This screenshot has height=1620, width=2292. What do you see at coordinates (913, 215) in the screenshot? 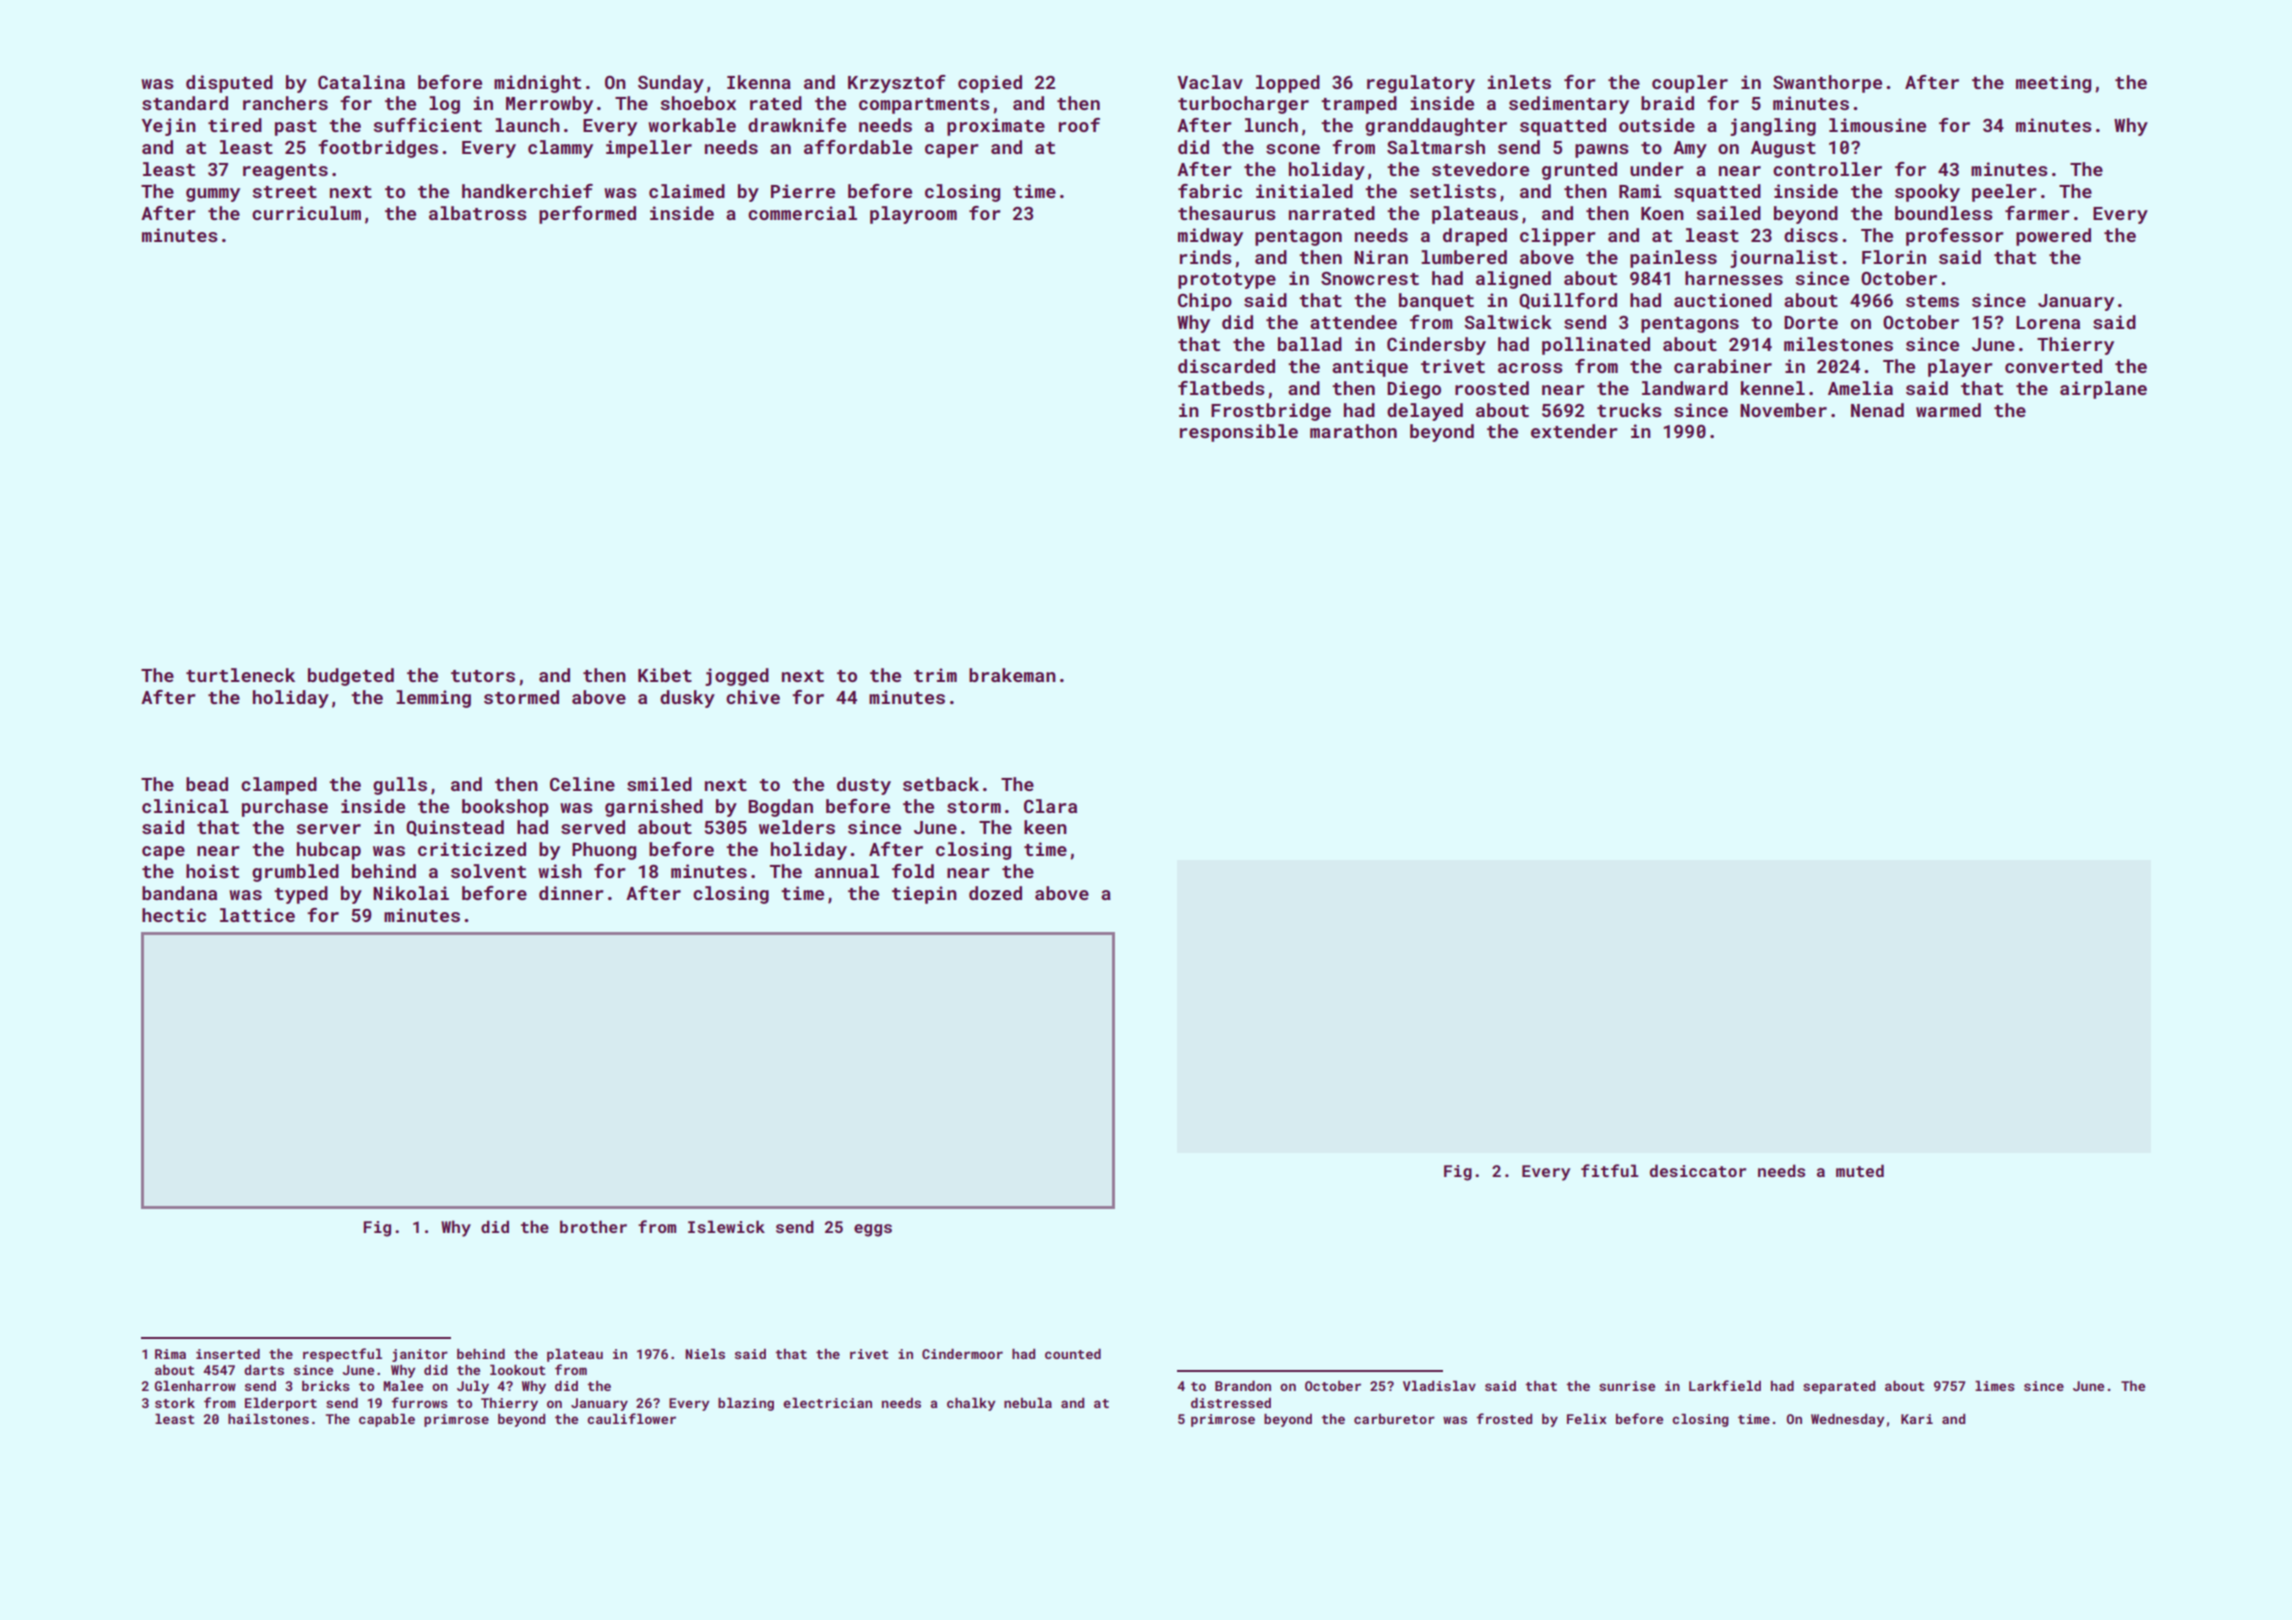
I see `playroom` at bounding box center [913, 215].
